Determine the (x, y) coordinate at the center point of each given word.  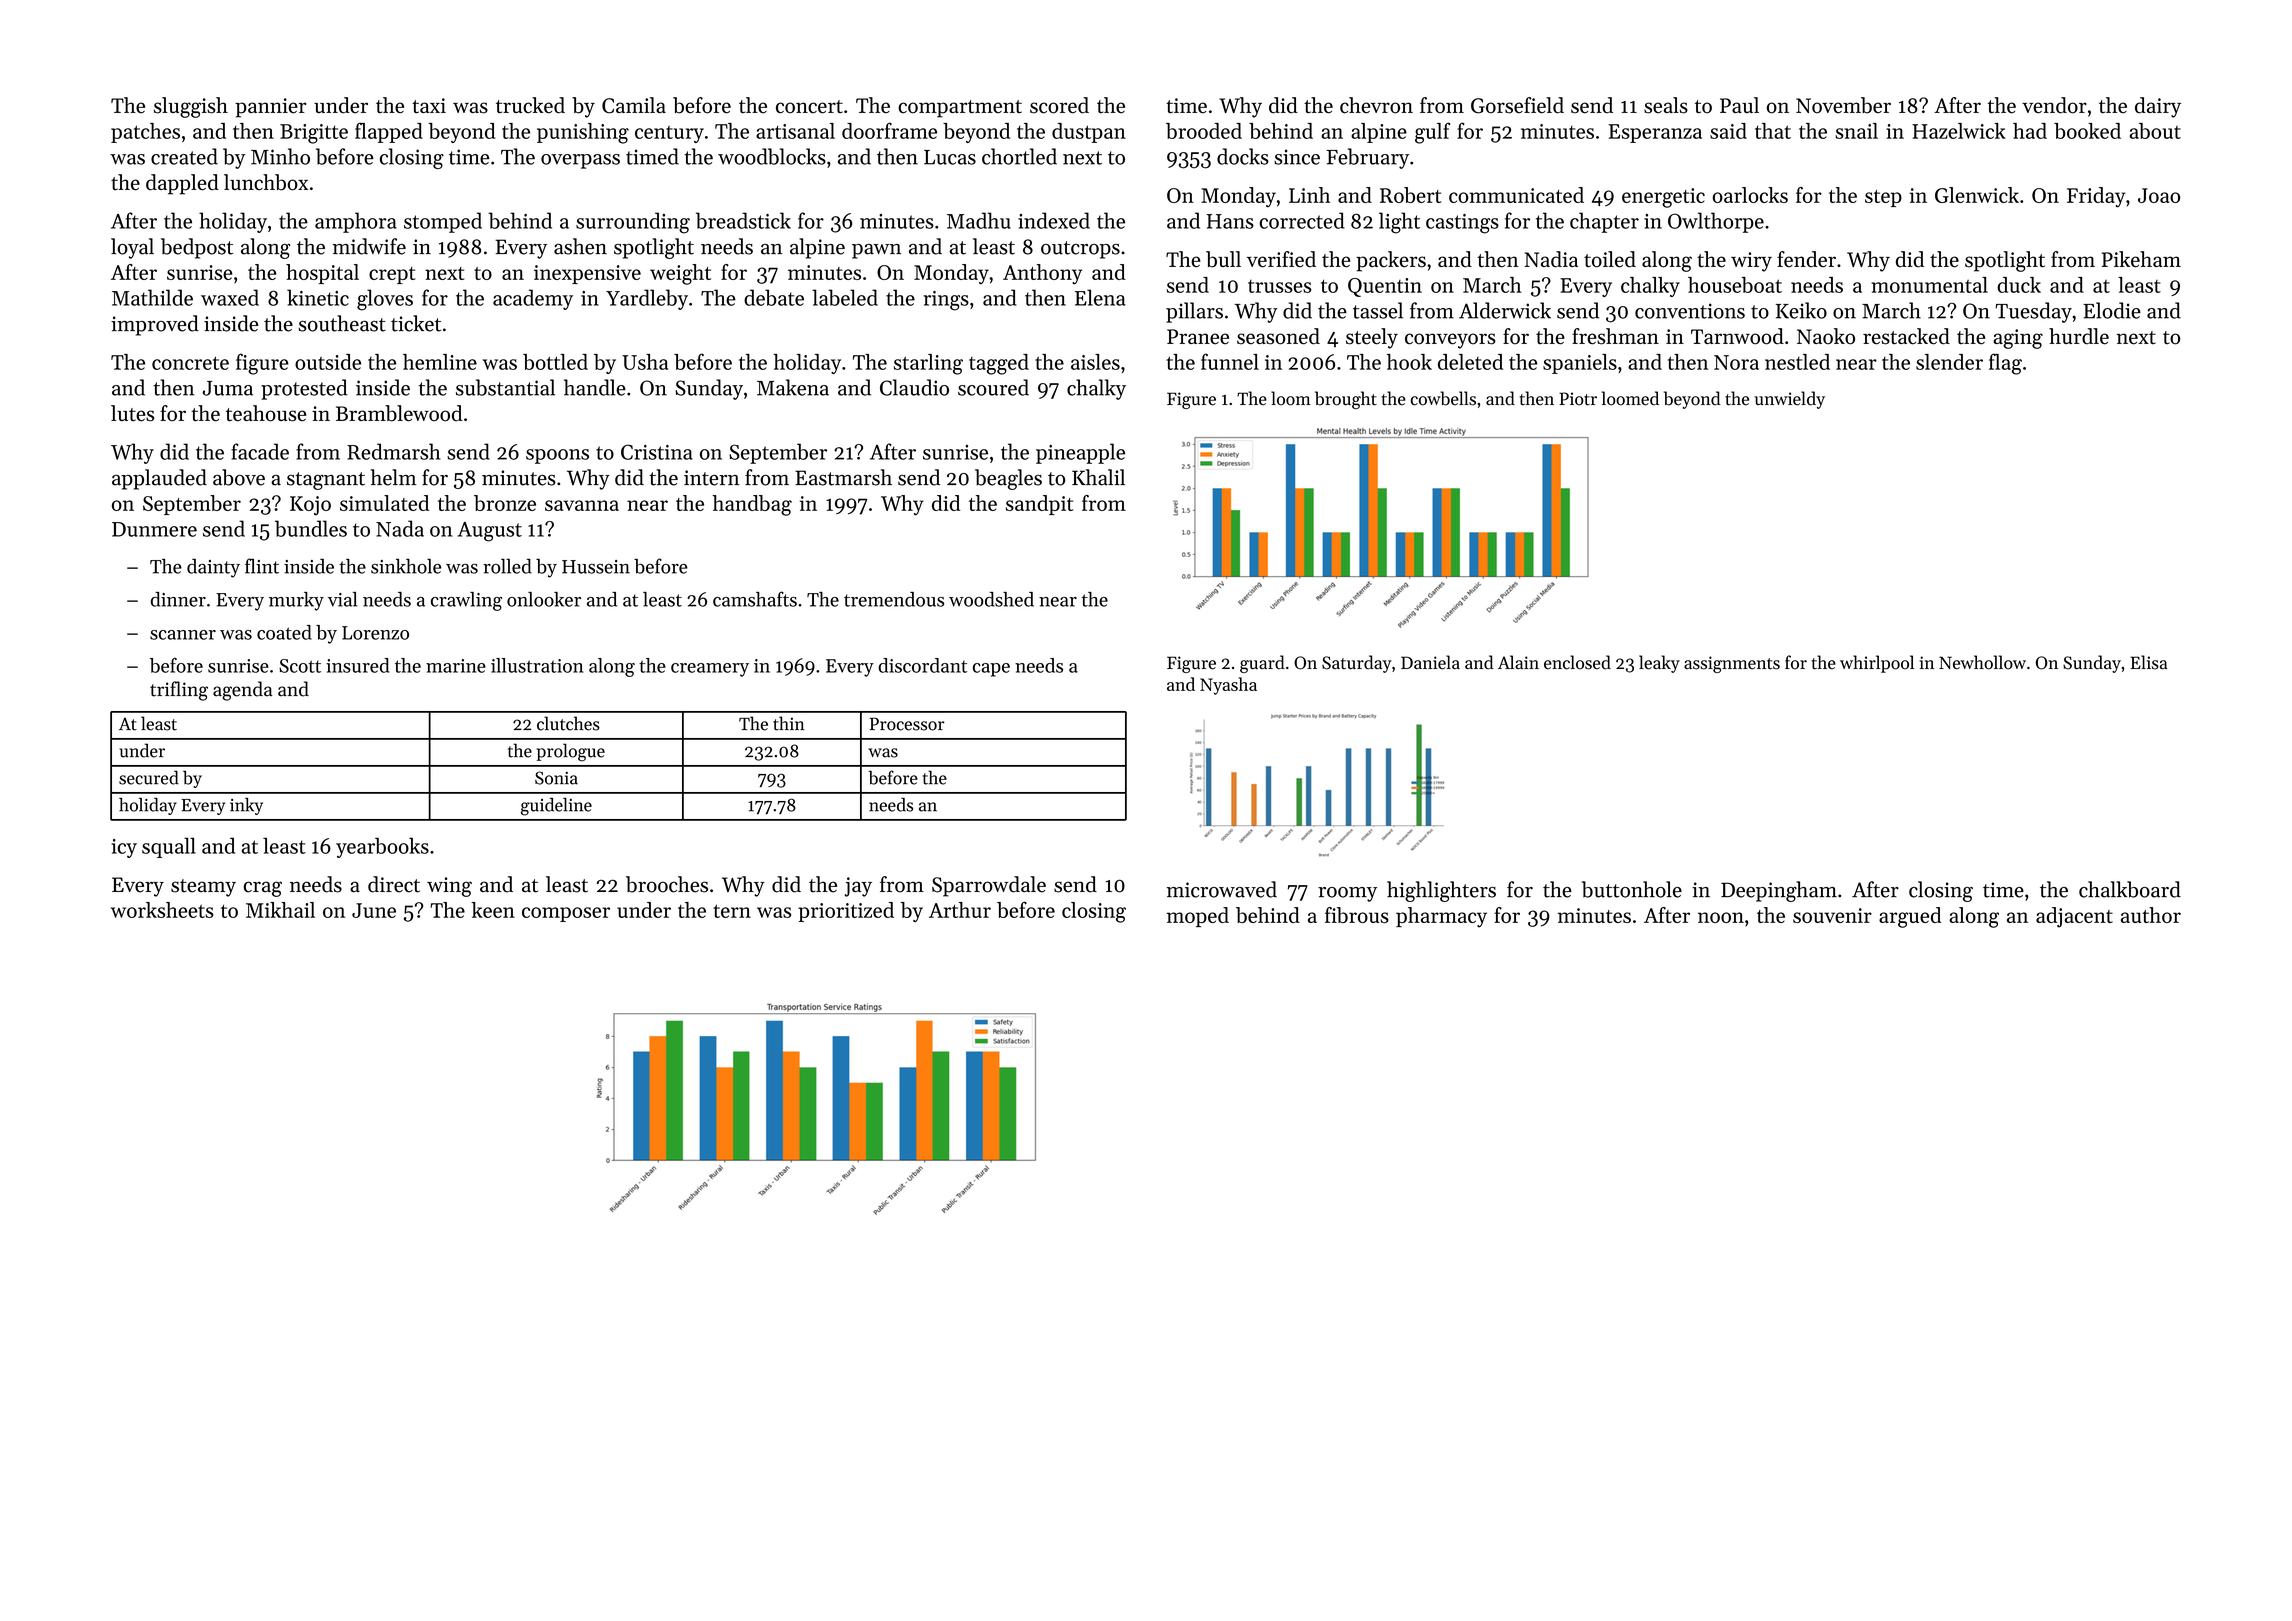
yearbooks (382, 847)
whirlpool (1877, 664)
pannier (270, 108)
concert (809, 107)
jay (858, 887)
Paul (1739, 105)
